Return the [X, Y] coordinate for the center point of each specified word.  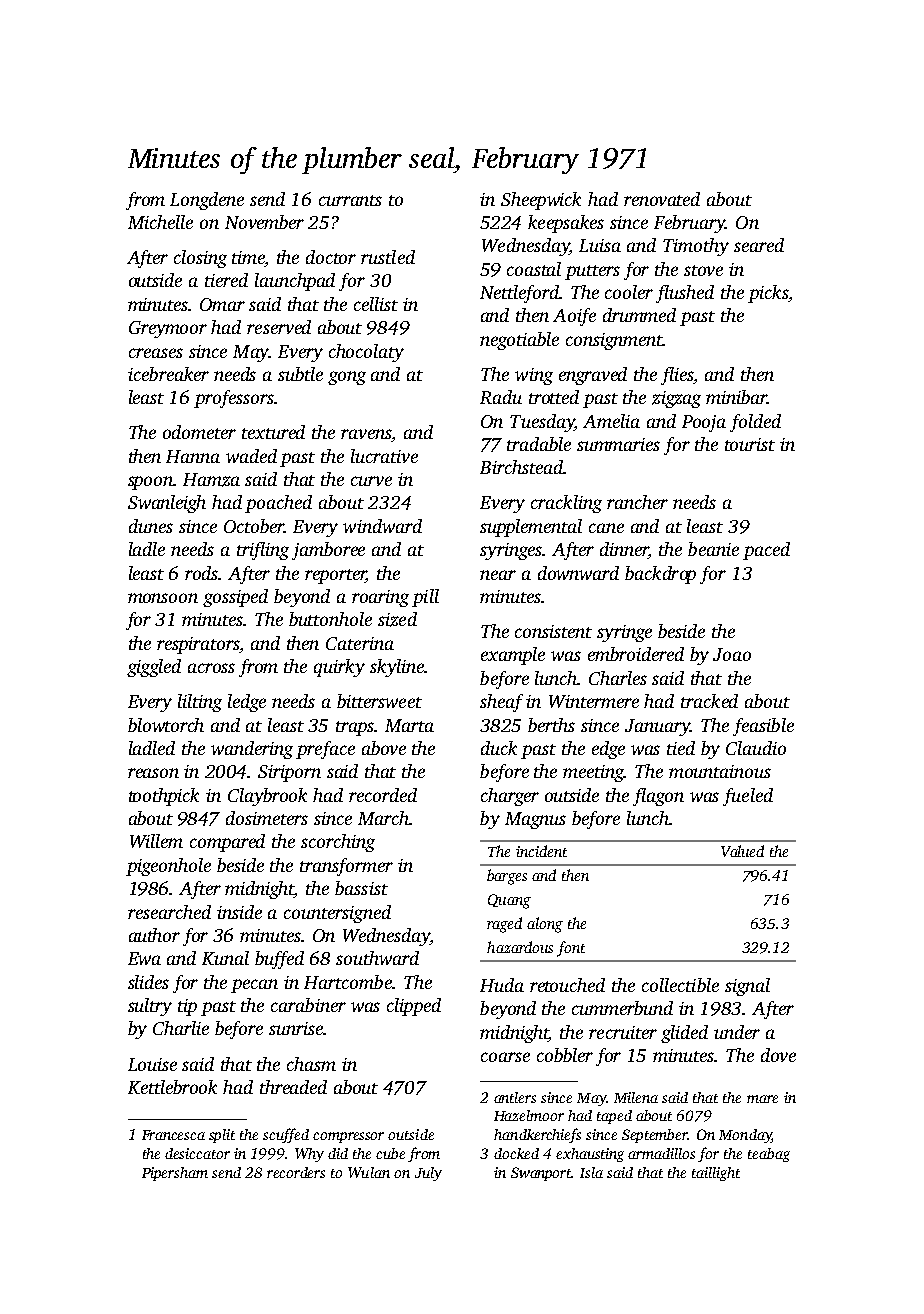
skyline [397, 668]
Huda [502, 985]
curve [371, 481]
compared [227, 843]
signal [747, 987]
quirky [339, 668]
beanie [713, 549]
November [264, 222]
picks [768, 294]
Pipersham [175, 1174]
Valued [742, 851]
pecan [254, 986]
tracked [709, 701]
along [545, 925]
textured [273, 432]
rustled [388, 257]
